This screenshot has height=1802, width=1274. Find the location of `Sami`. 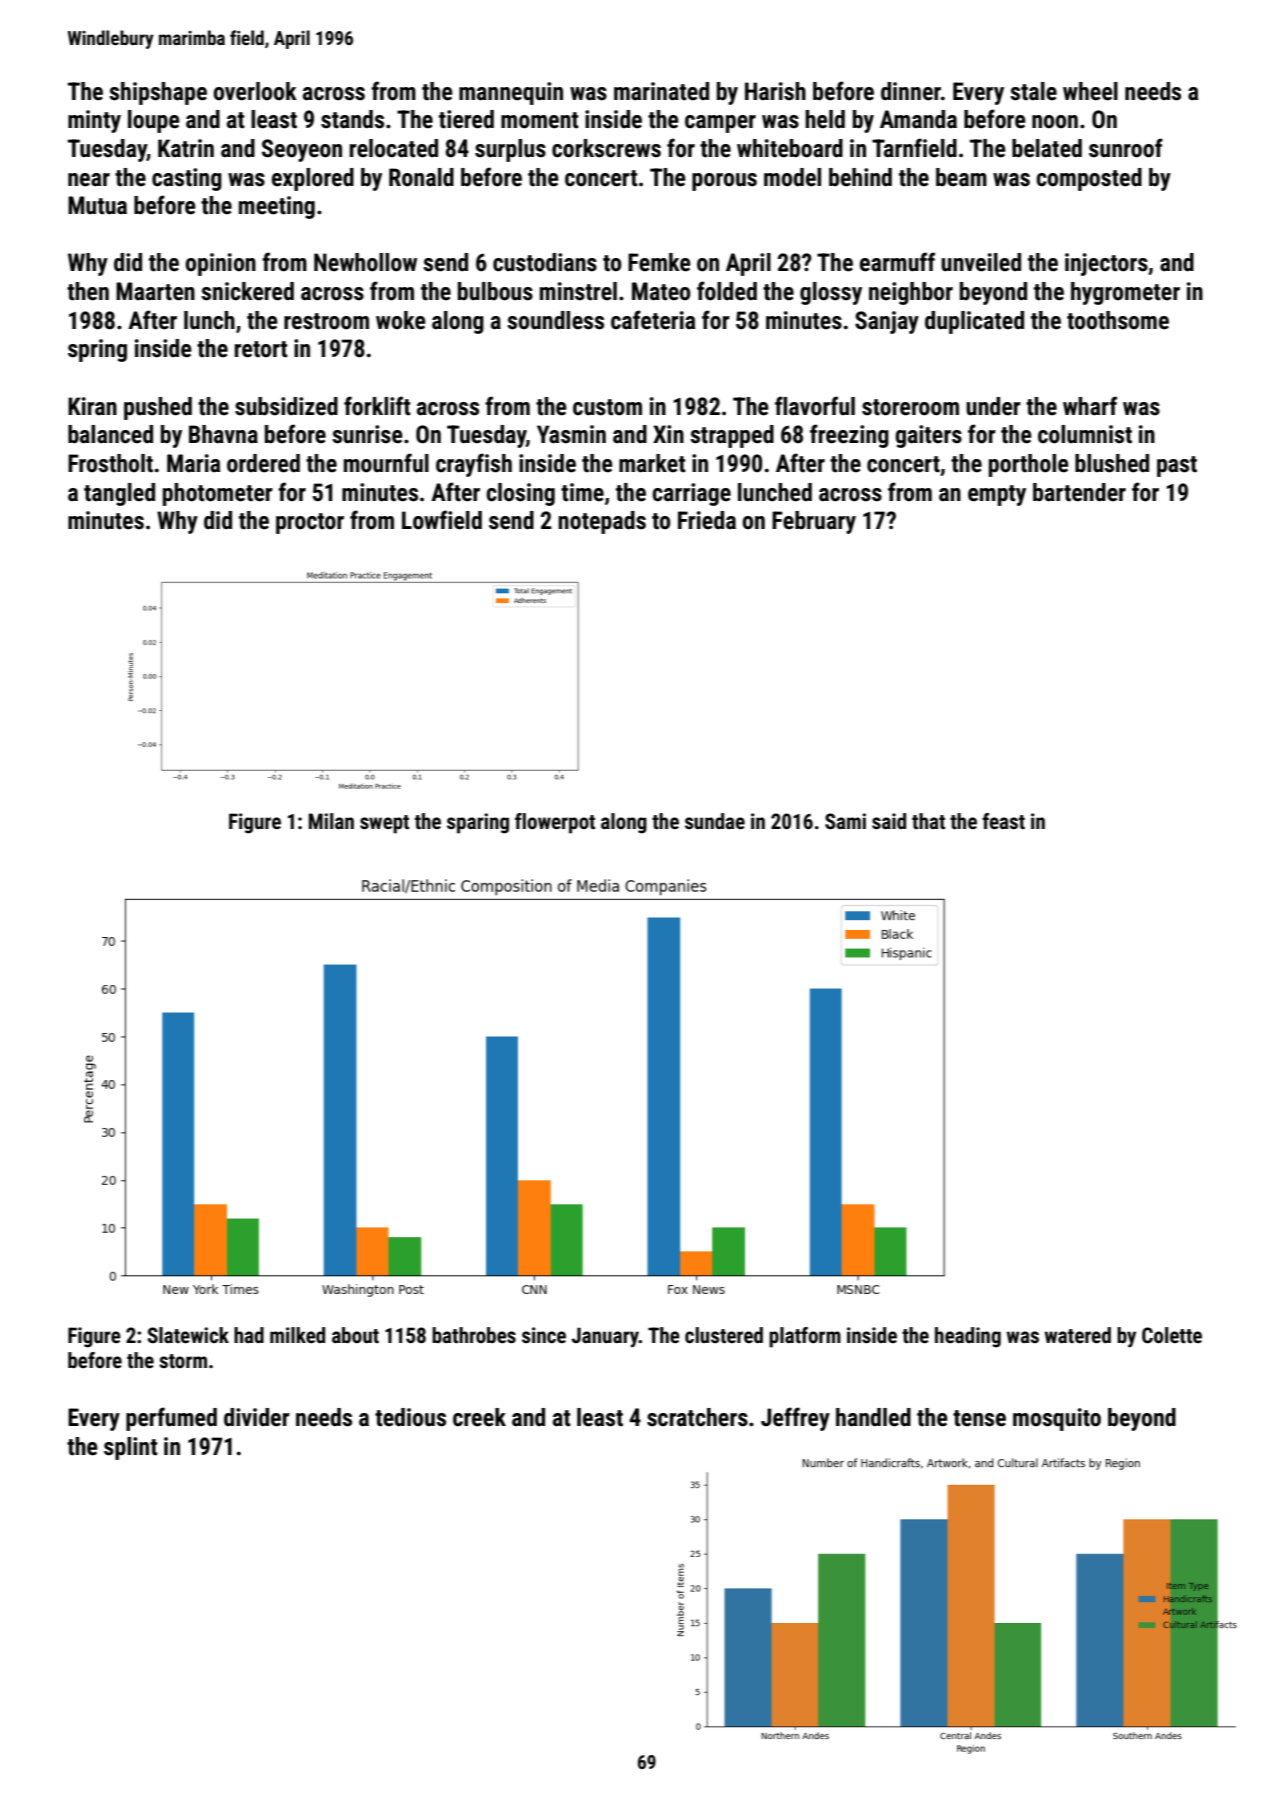

Sami is located at coordinates (845, 821).
